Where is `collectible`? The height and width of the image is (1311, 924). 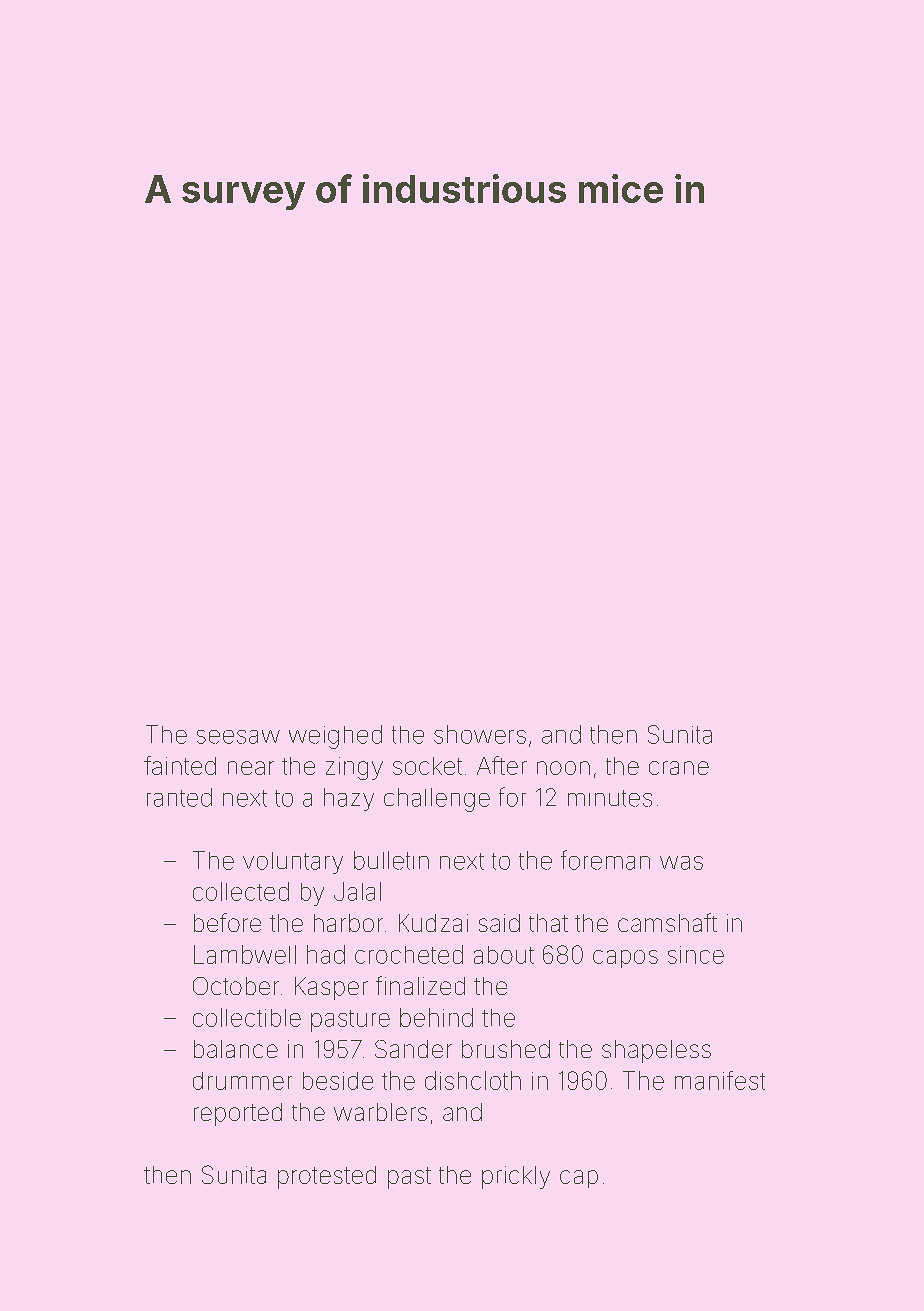 collectible is located at coordinates (247, 1017).
